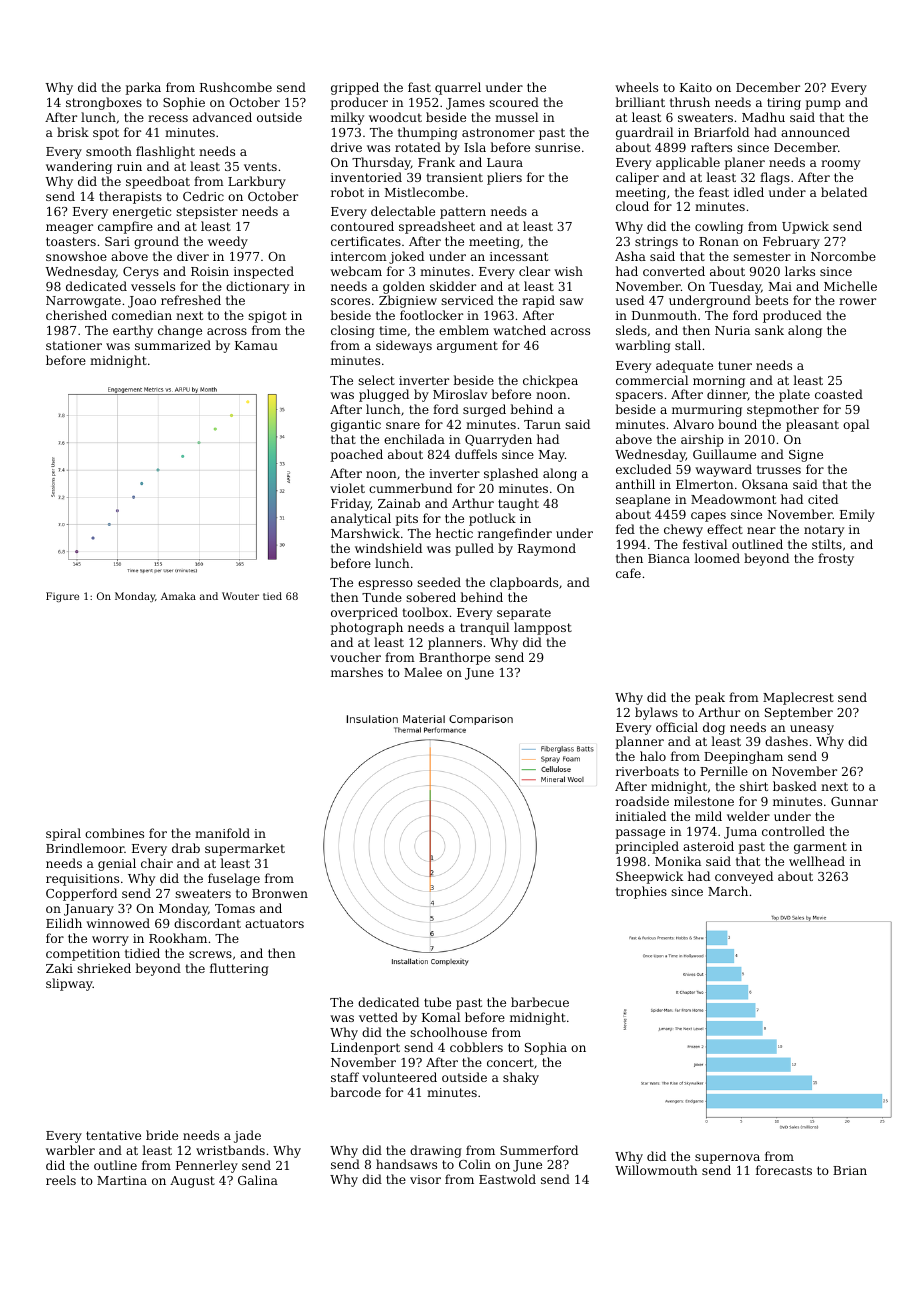 The image size is (924, 1308). I want to click on Martina, so click(122, 1180).
